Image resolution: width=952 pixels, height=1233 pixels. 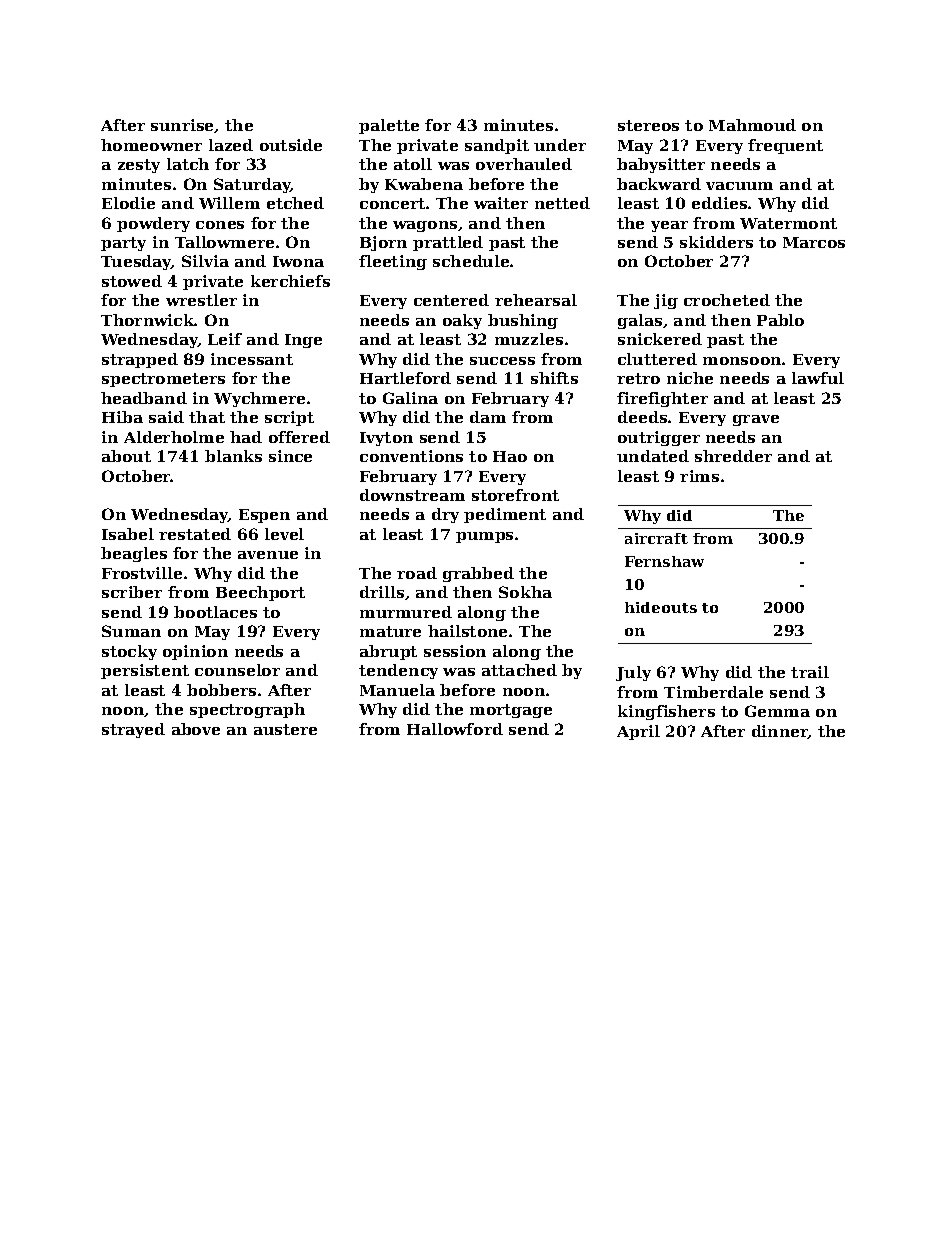 I want to click on persistent, so click(x=145, y=671).
